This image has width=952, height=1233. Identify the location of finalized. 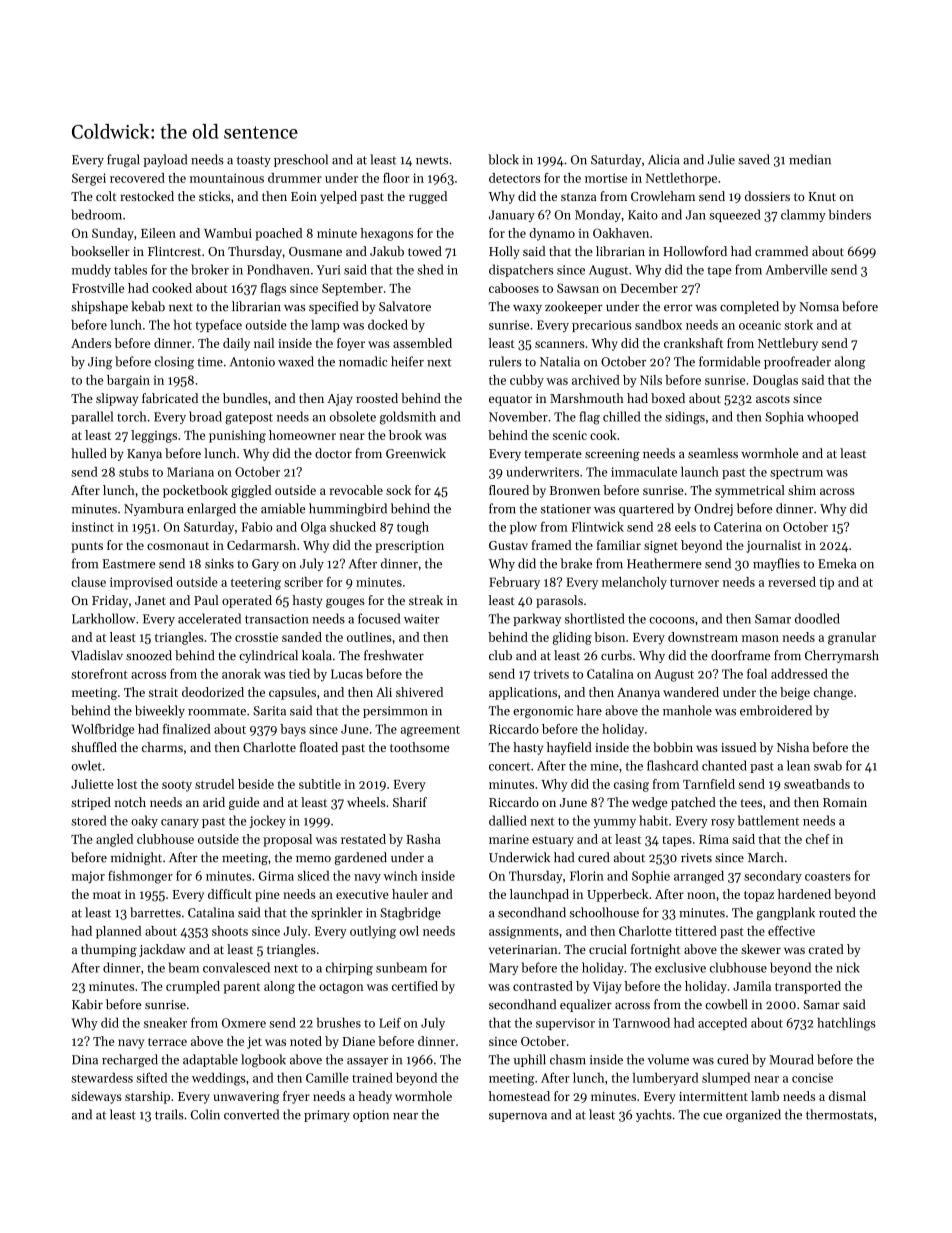
(187, 729).
